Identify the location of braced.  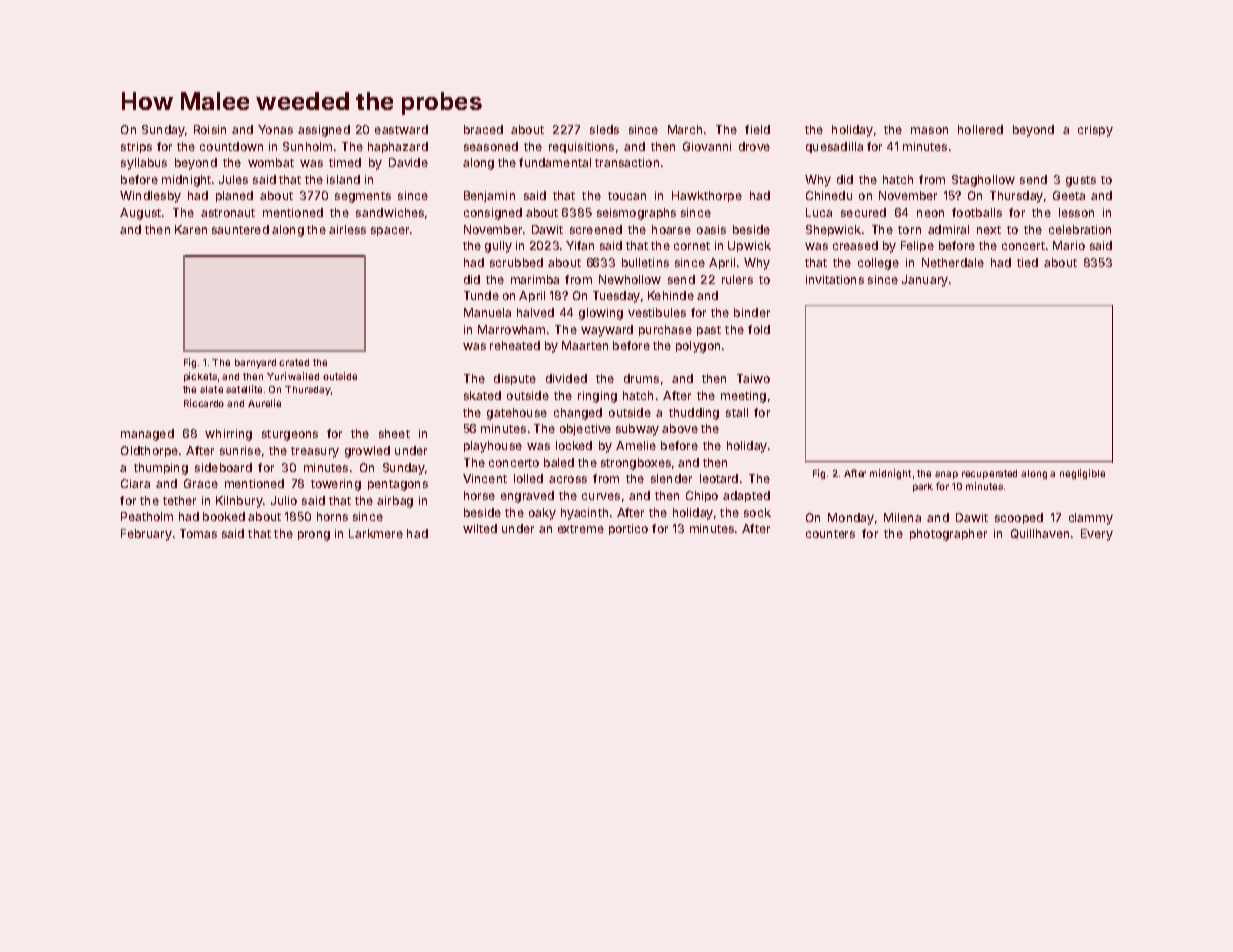
(483, 129).
